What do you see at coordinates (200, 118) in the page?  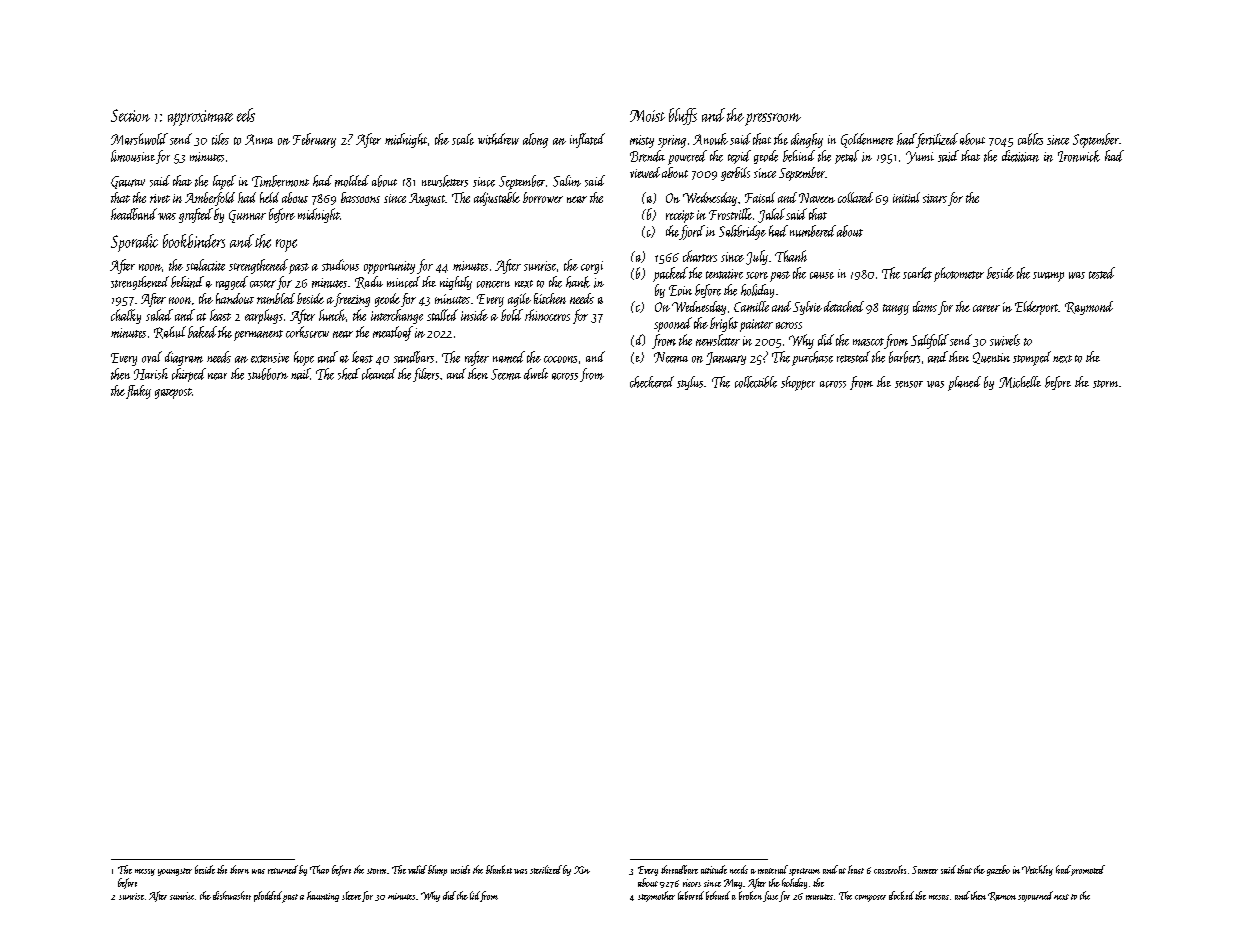 I see `approximate` at bounding box center [200, 118].
